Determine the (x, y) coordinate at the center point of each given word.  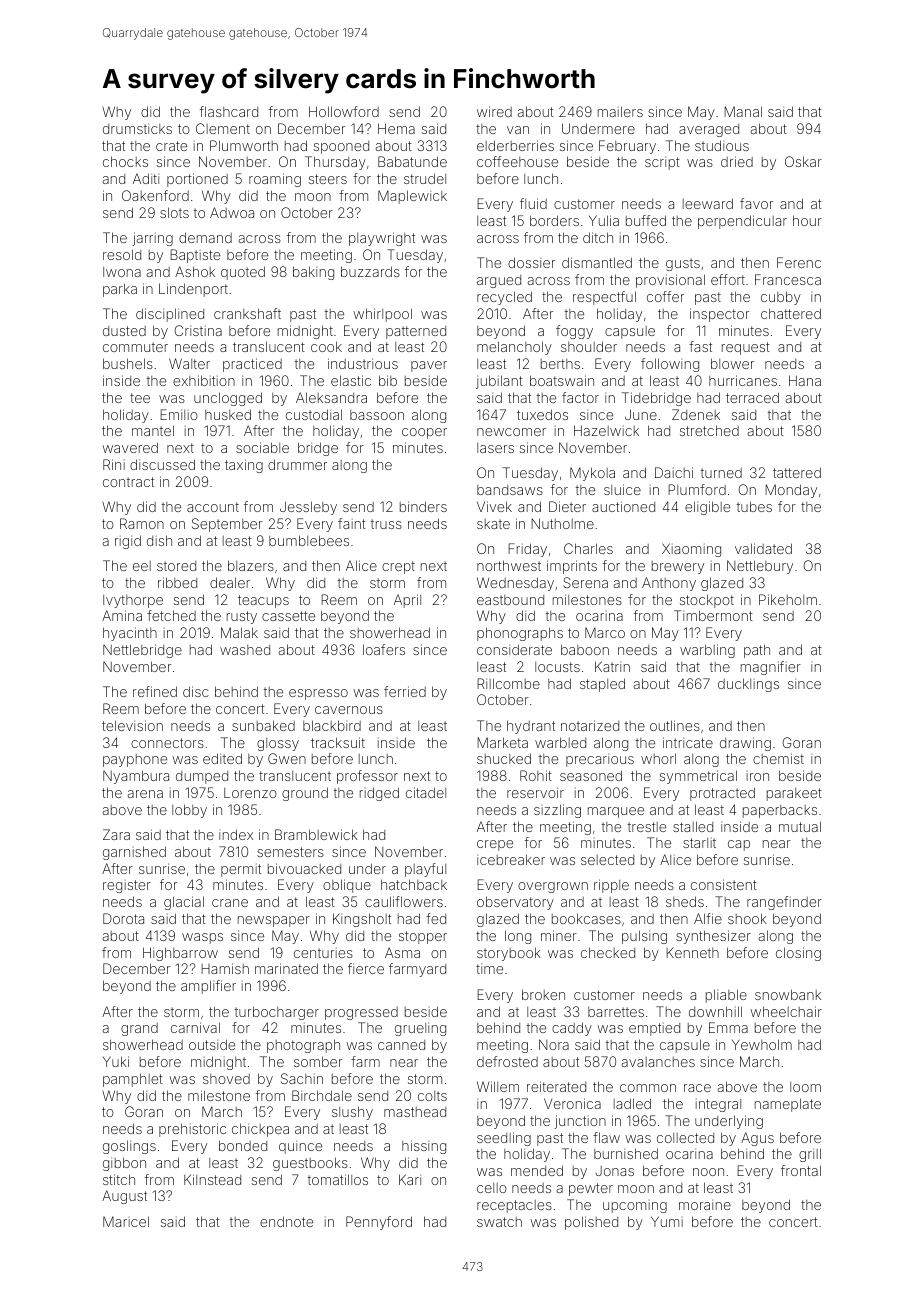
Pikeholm (788, 599)
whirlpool (382, 315)
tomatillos (338, 1179)
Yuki (116, 1061)
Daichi (674, 472)
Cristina (198, 330)
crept (398, 567)
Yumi (667, 1221)
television (132, 725)
